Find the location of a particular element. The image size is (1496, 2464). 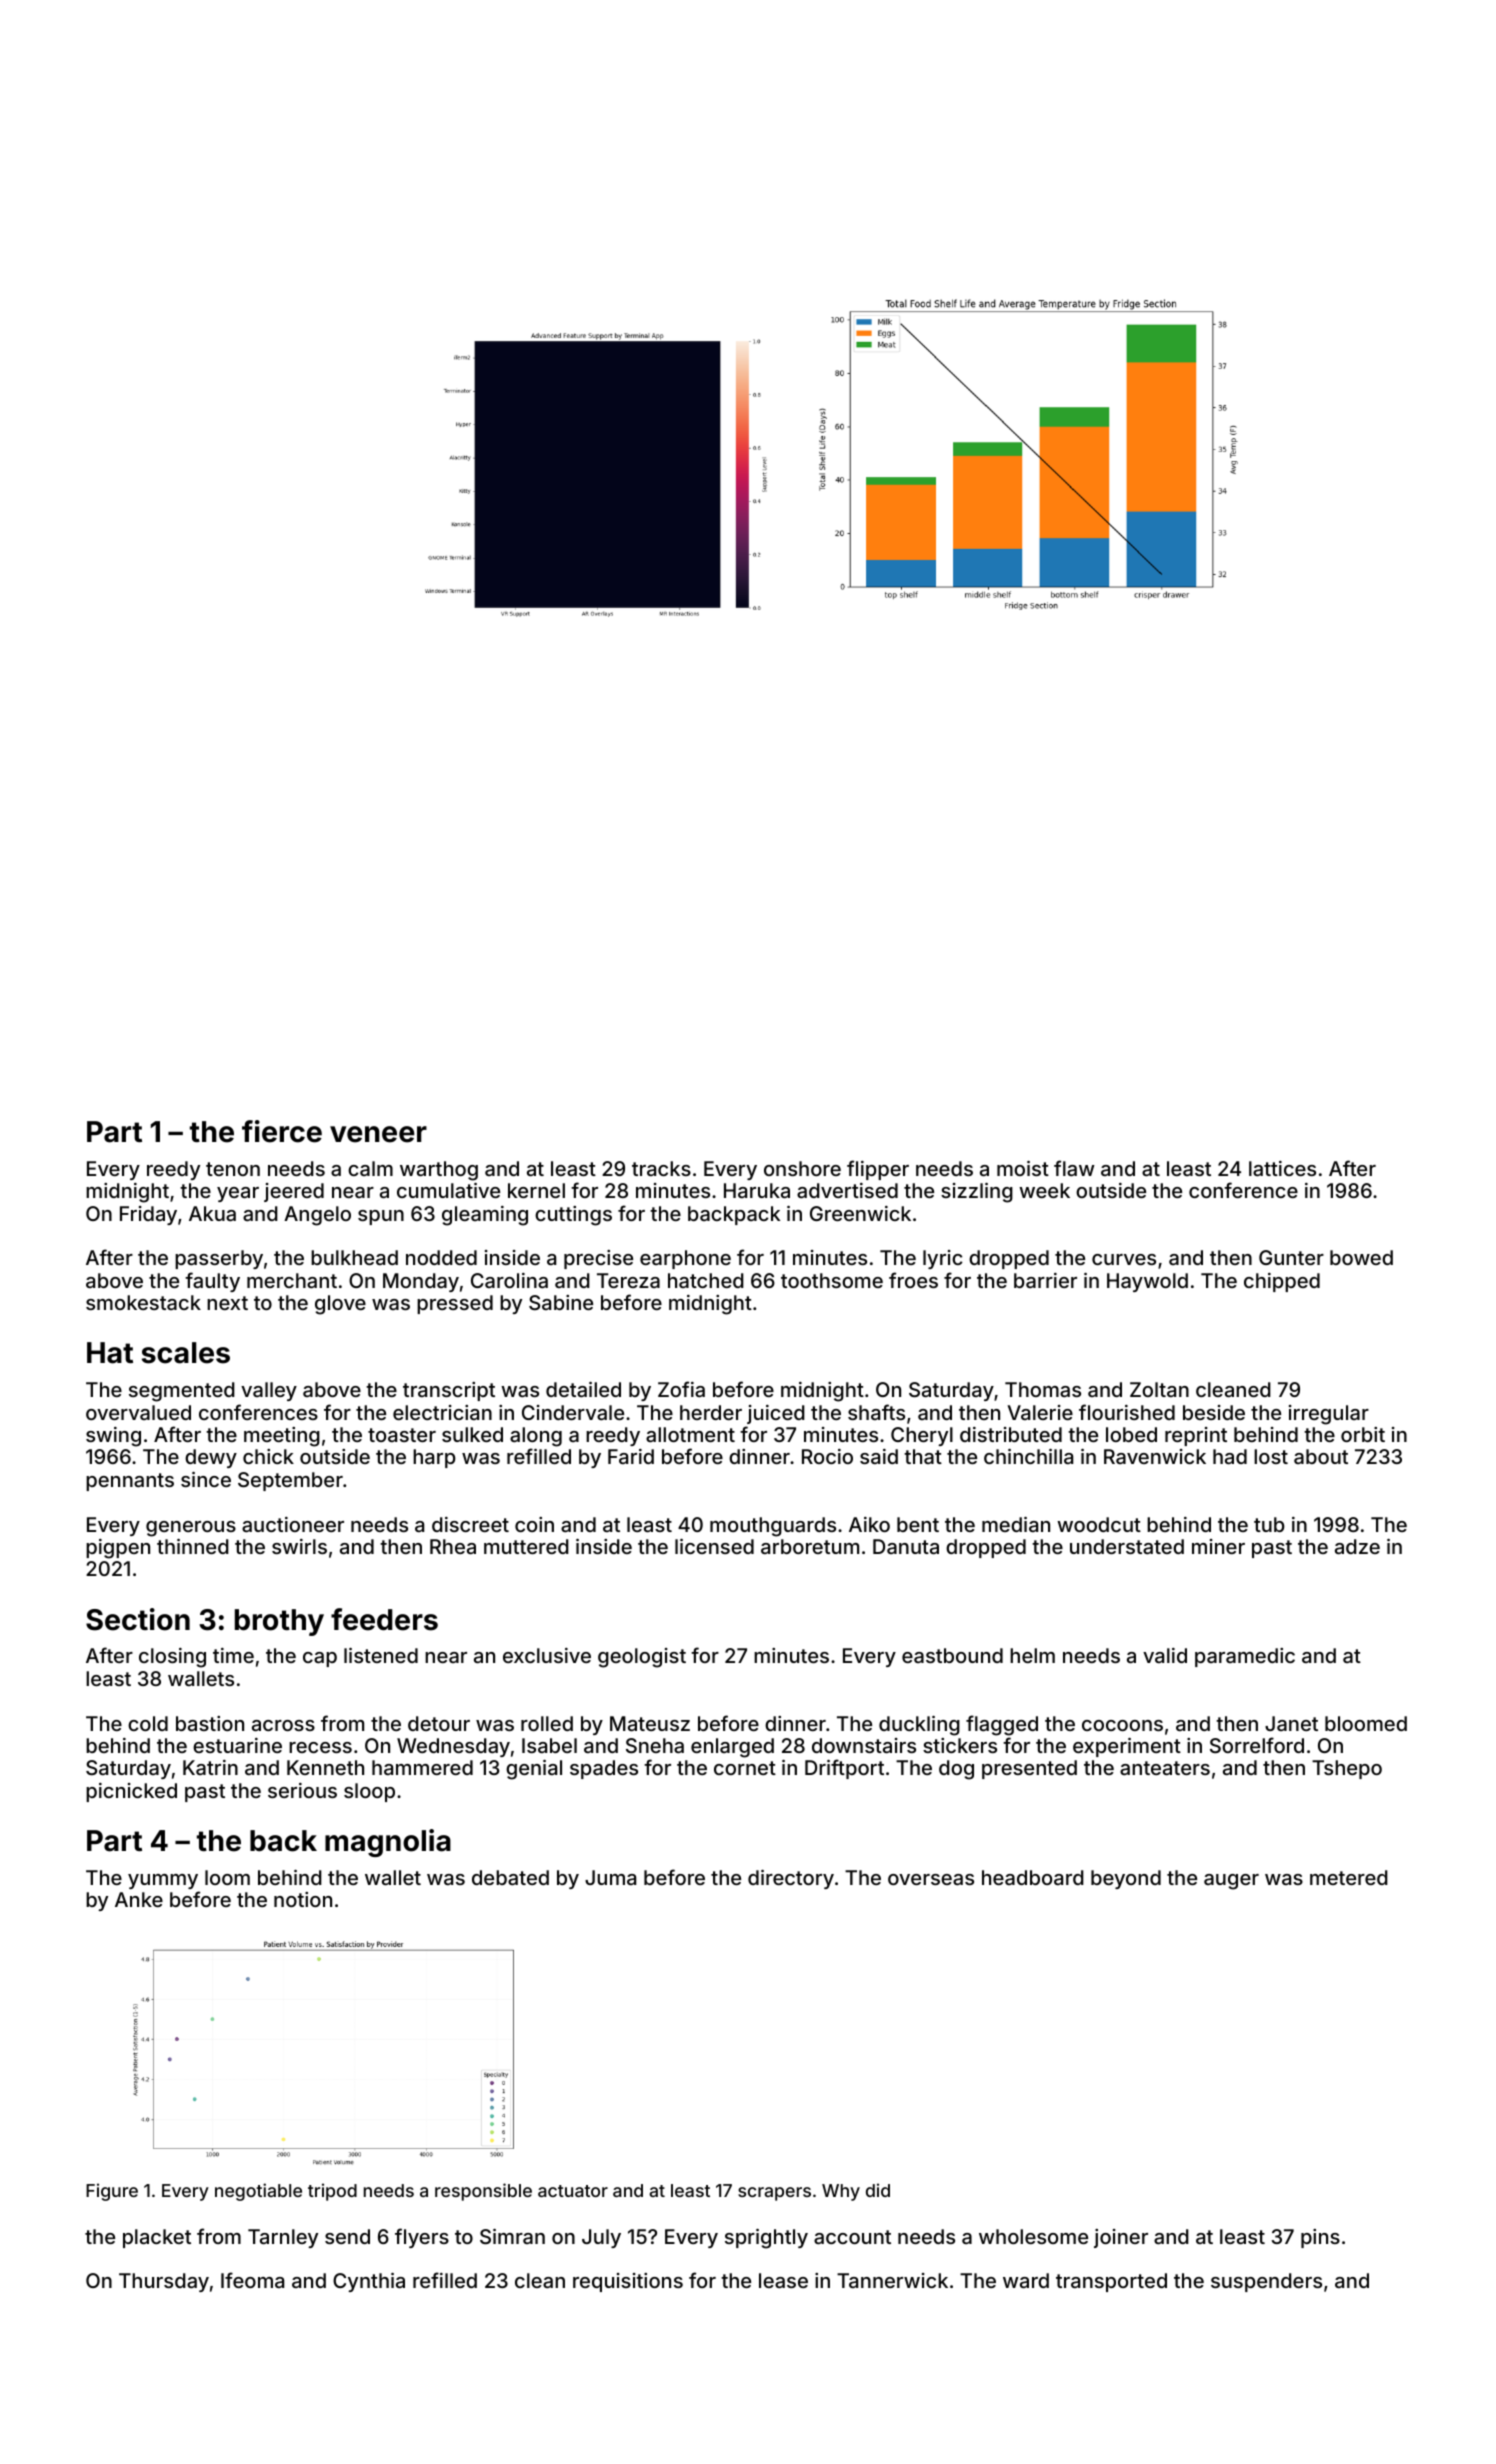

negotiable is located at coordinates (258, 2192).
